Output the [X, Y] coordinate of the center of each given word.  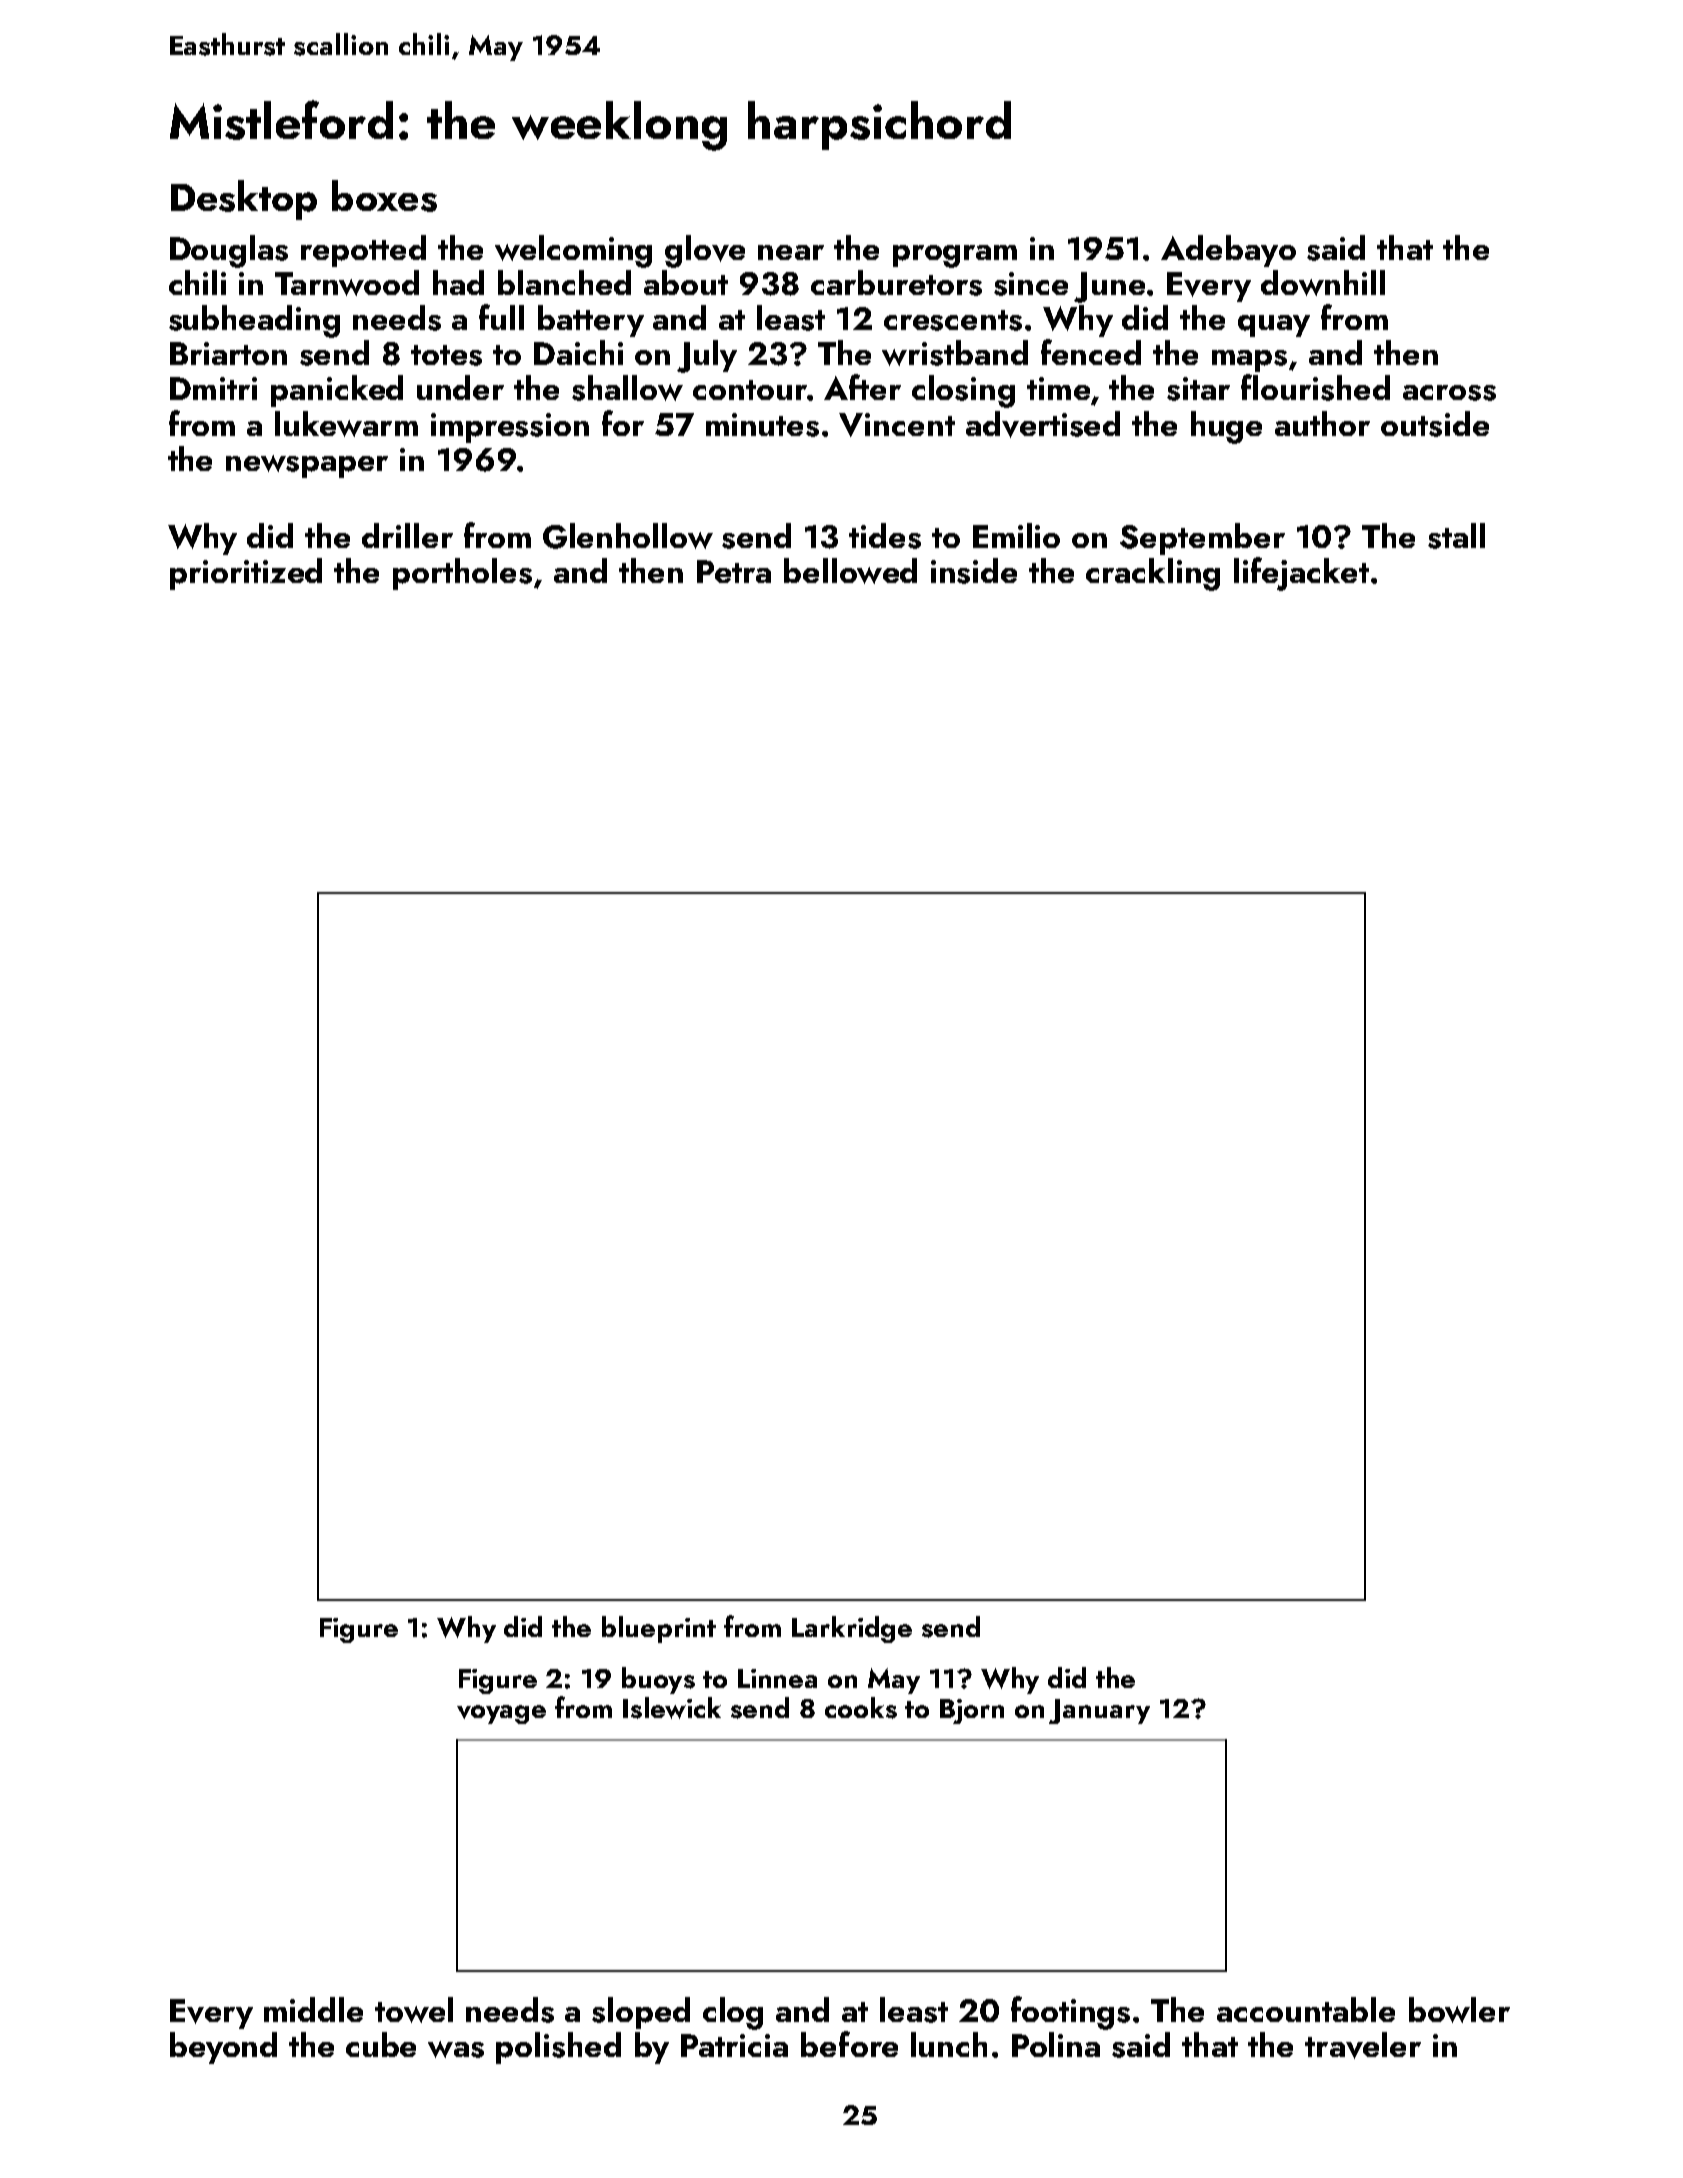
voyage [501, 1714]
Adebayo [1228, 251]
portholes [462, 574]
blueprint [659, 1629]
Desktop [244, 200]
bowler [1459, 2010]
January [1099, 1711]
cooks [861, 1708]
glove [705, 251]
